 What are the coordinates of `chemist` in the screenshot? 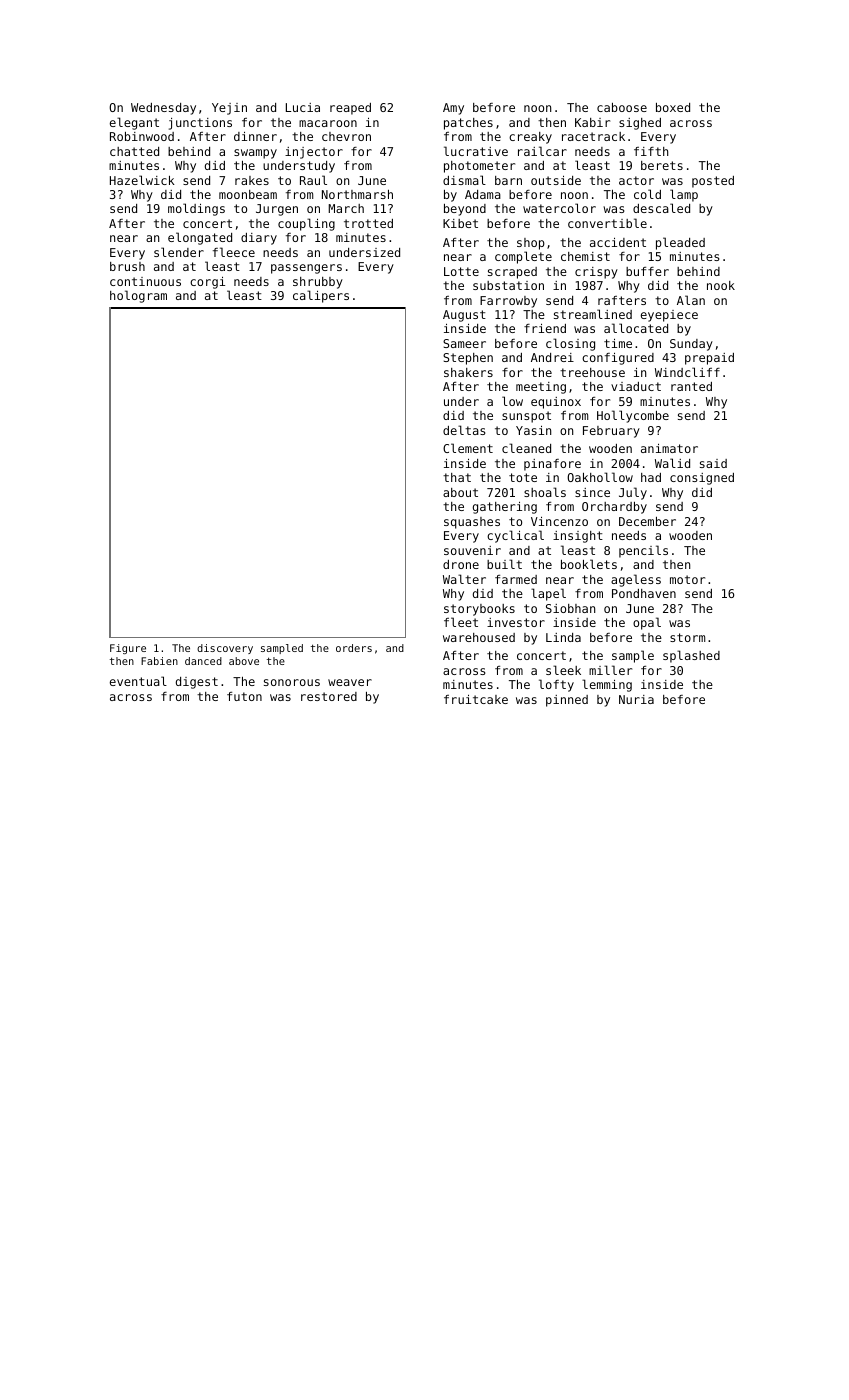 It's located at (585, 256).
